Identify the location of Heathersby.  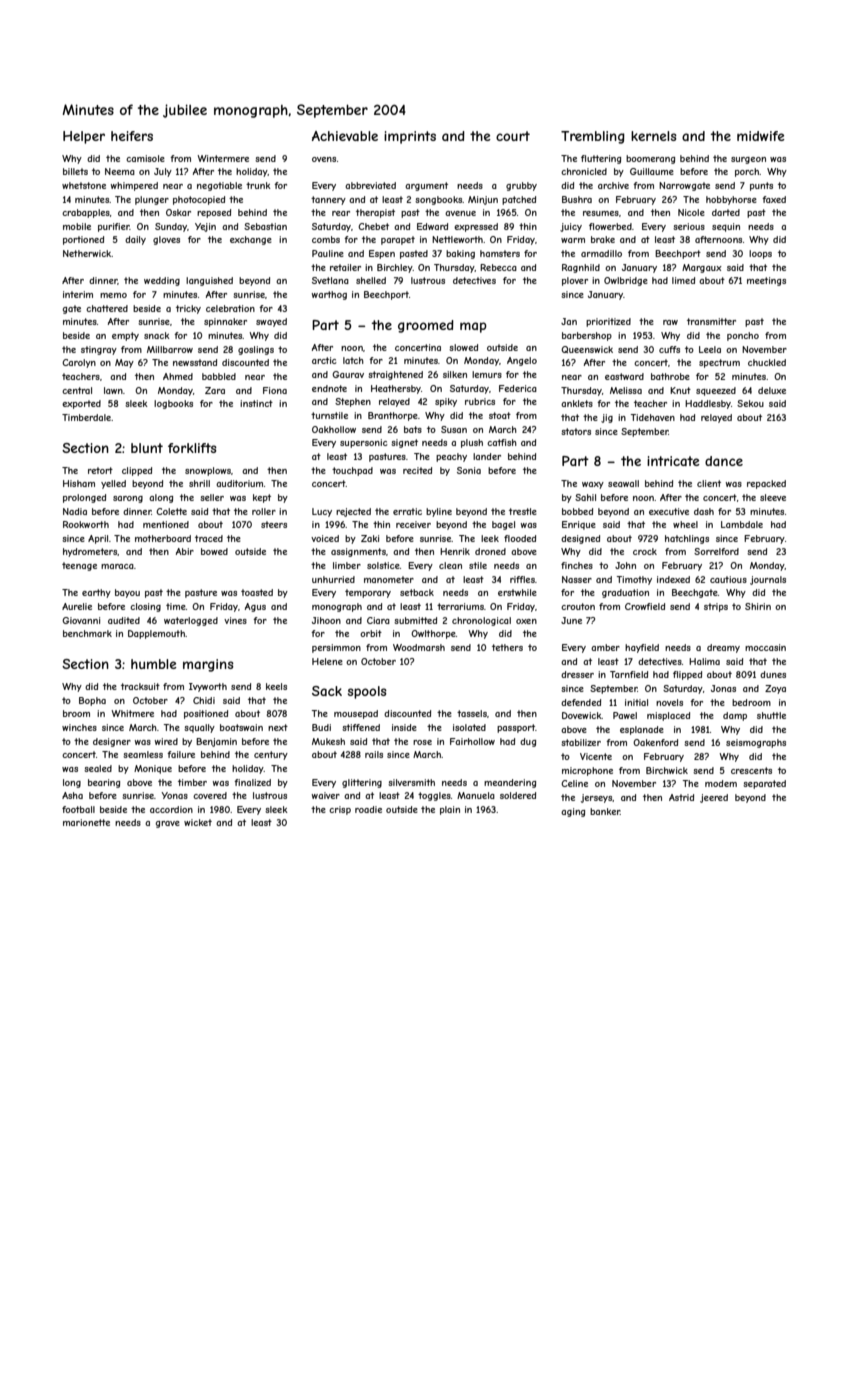
(396, 389).
